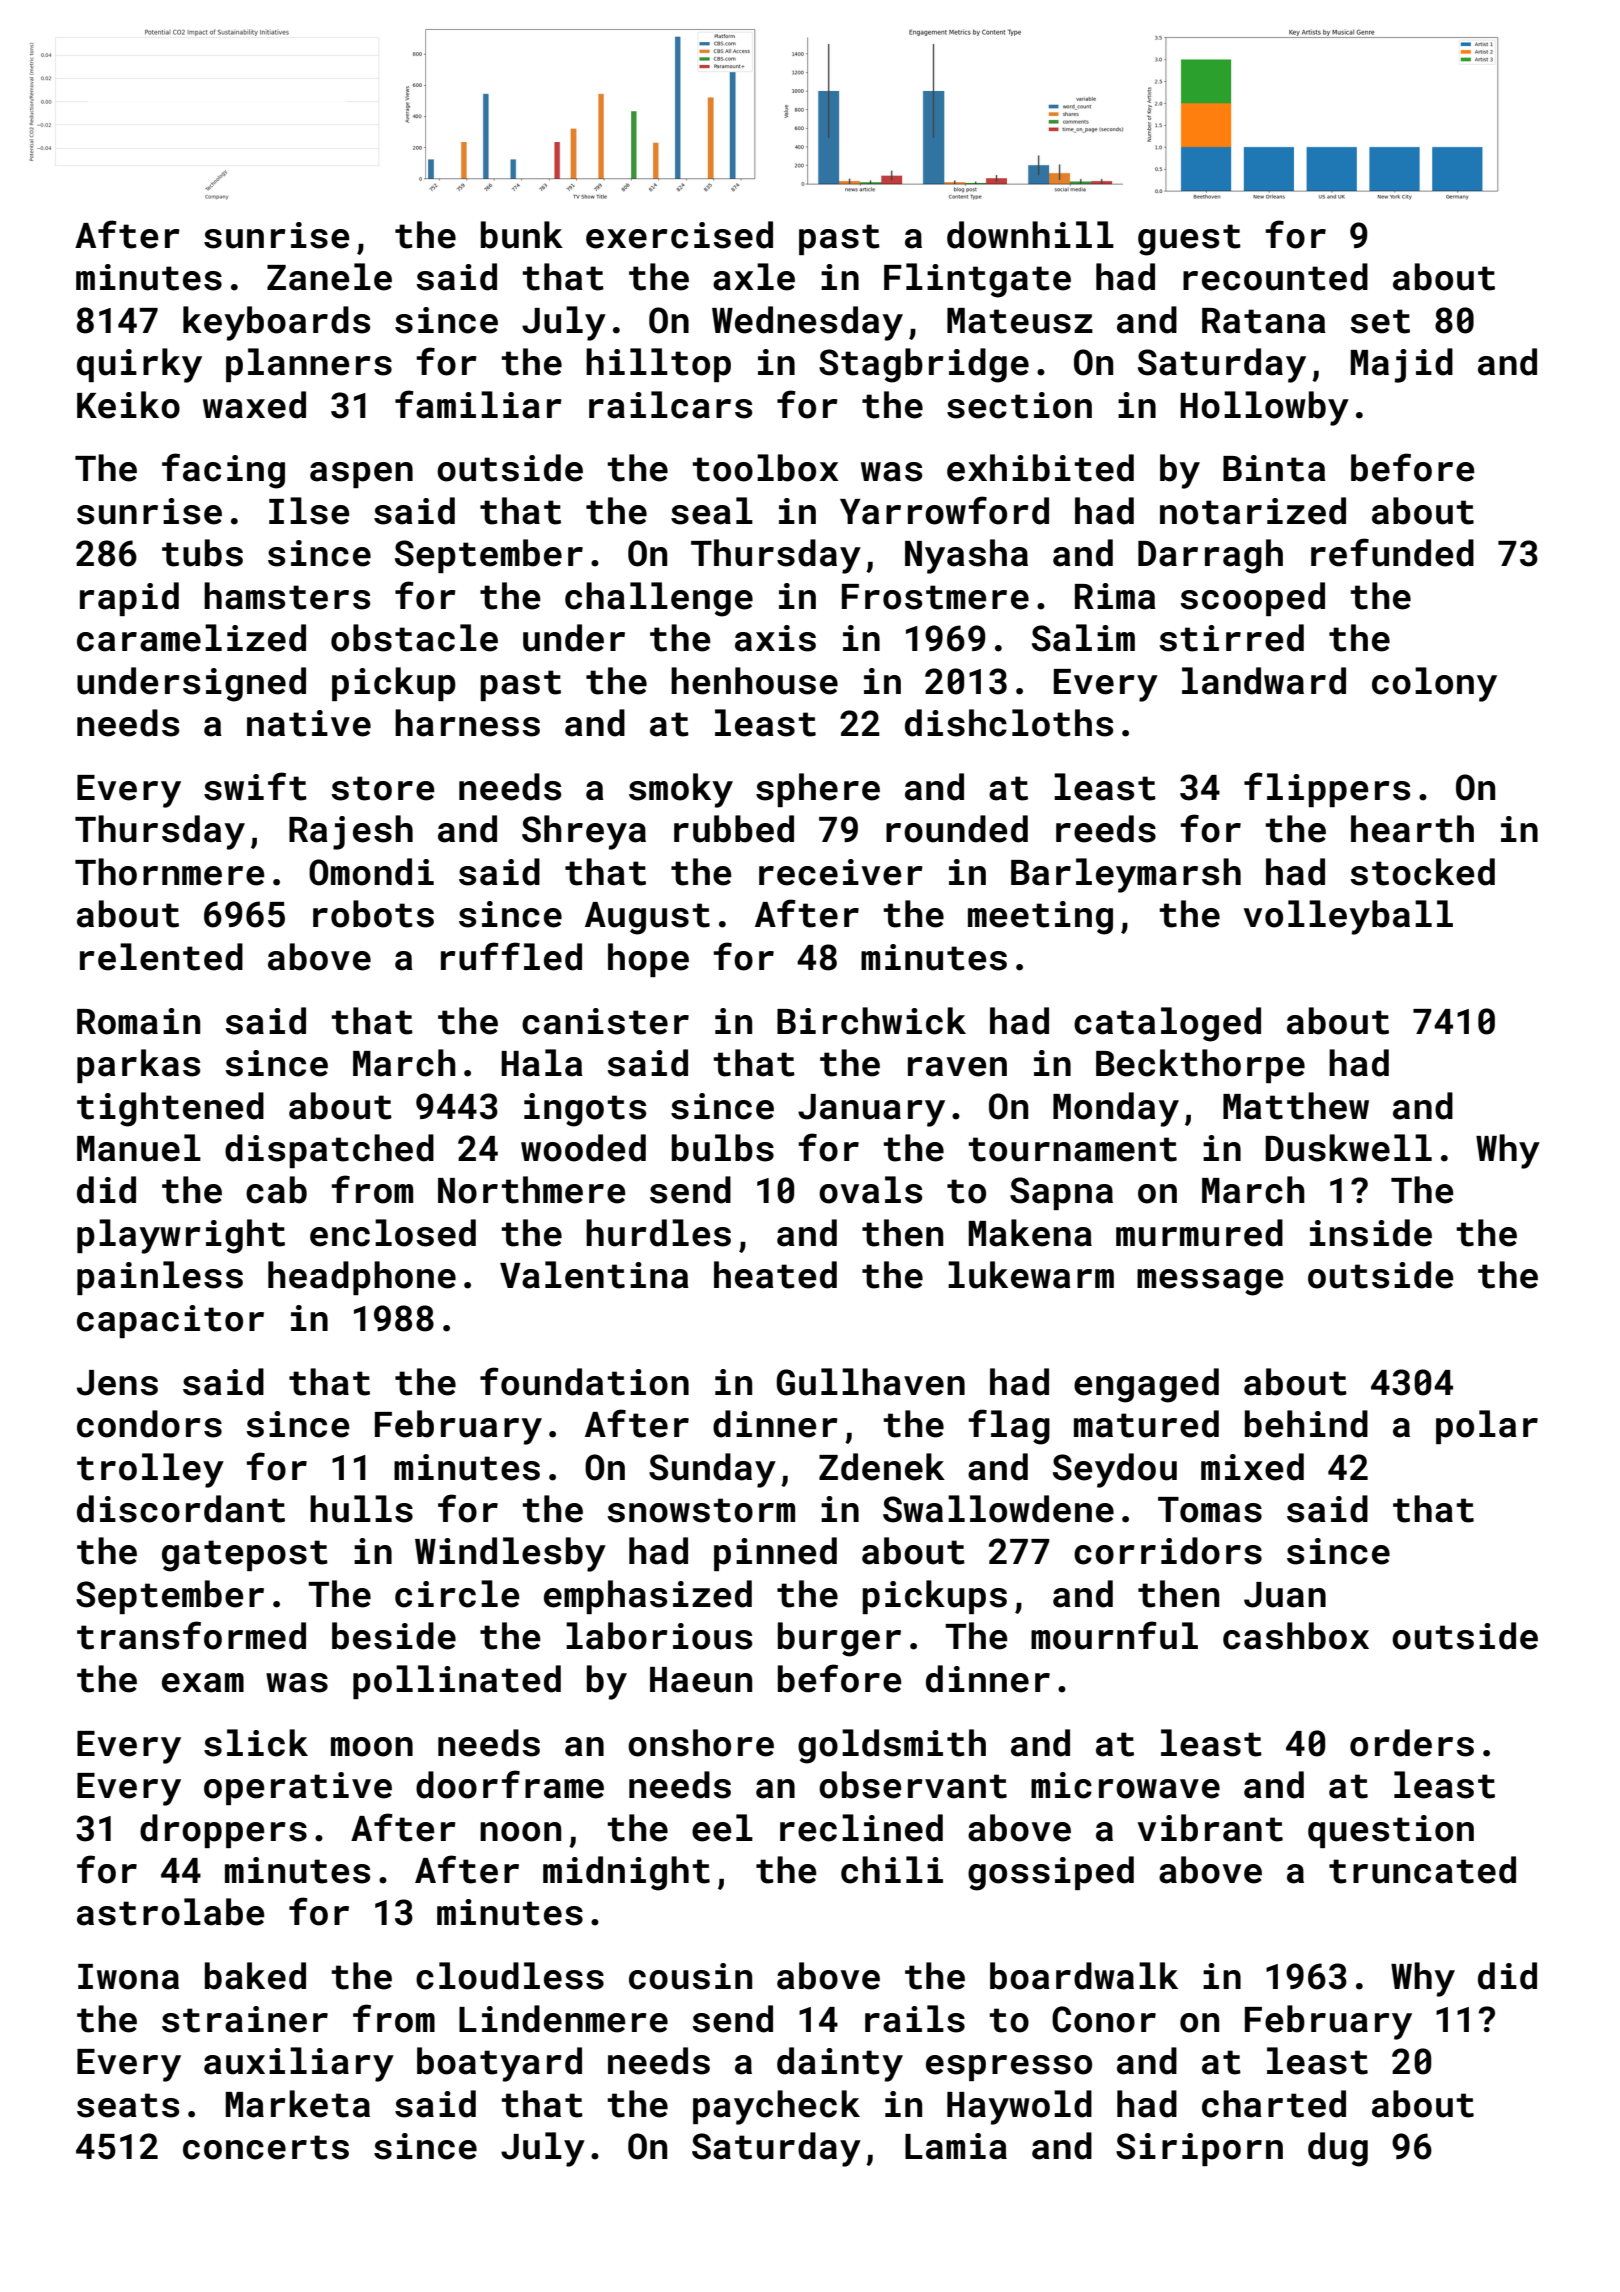 This screenshot has width=1620, height=2292. Describe the element at coordinates (1338, 2149) in the screenshot. I see `dug` at that location.
